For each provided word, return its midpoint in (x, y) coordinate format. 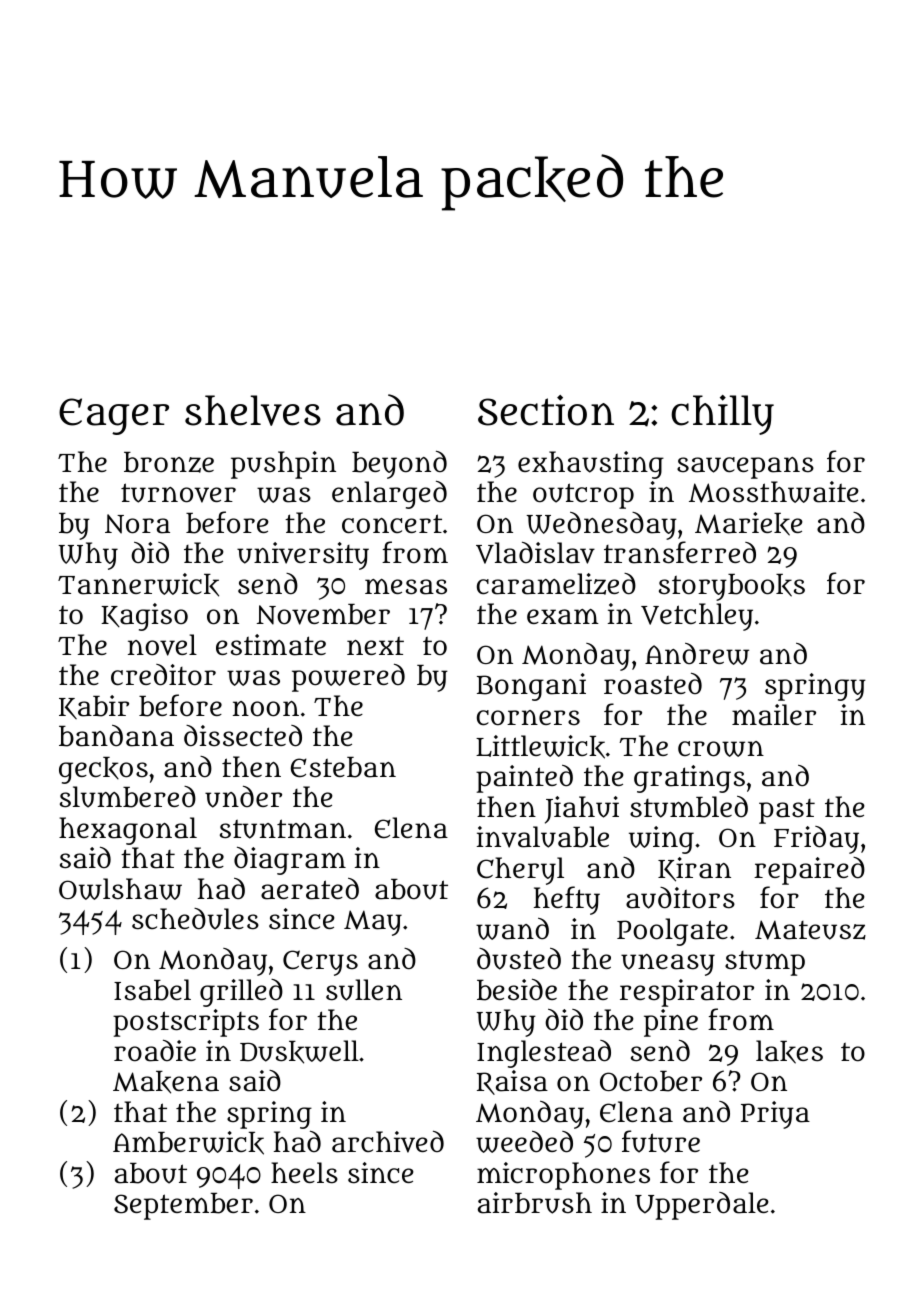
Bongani (531, 687)
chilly (722, 415)
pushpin (283, 465)
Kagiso (144, 617)
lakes (789, 1052)
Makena (166, 1082)
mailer (774, 715)
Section (546, 410)
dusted (519, 959)
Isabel (152, 990)
